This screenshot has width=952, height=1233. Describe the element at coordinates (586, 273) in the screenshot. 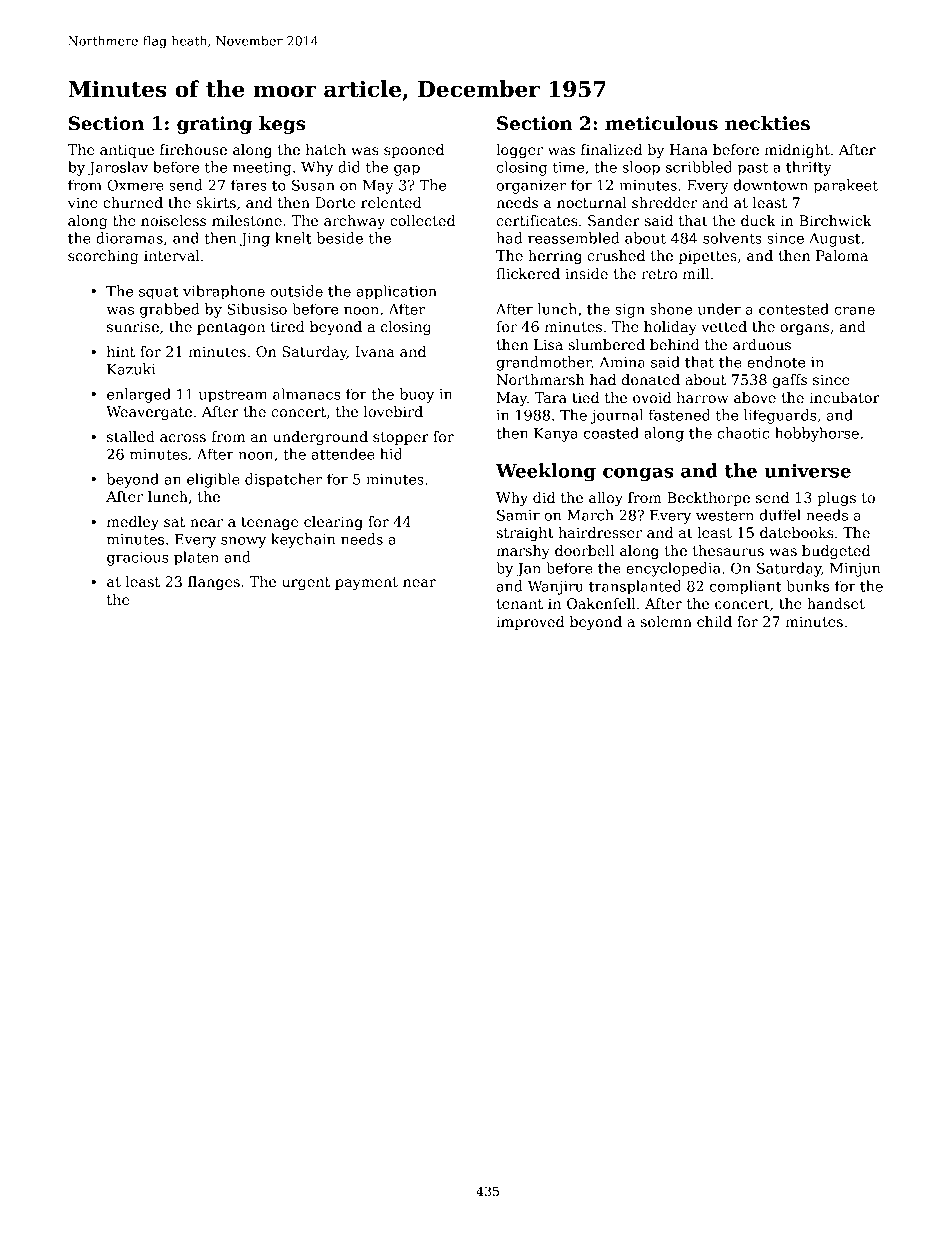

I see `inside` at that location.
